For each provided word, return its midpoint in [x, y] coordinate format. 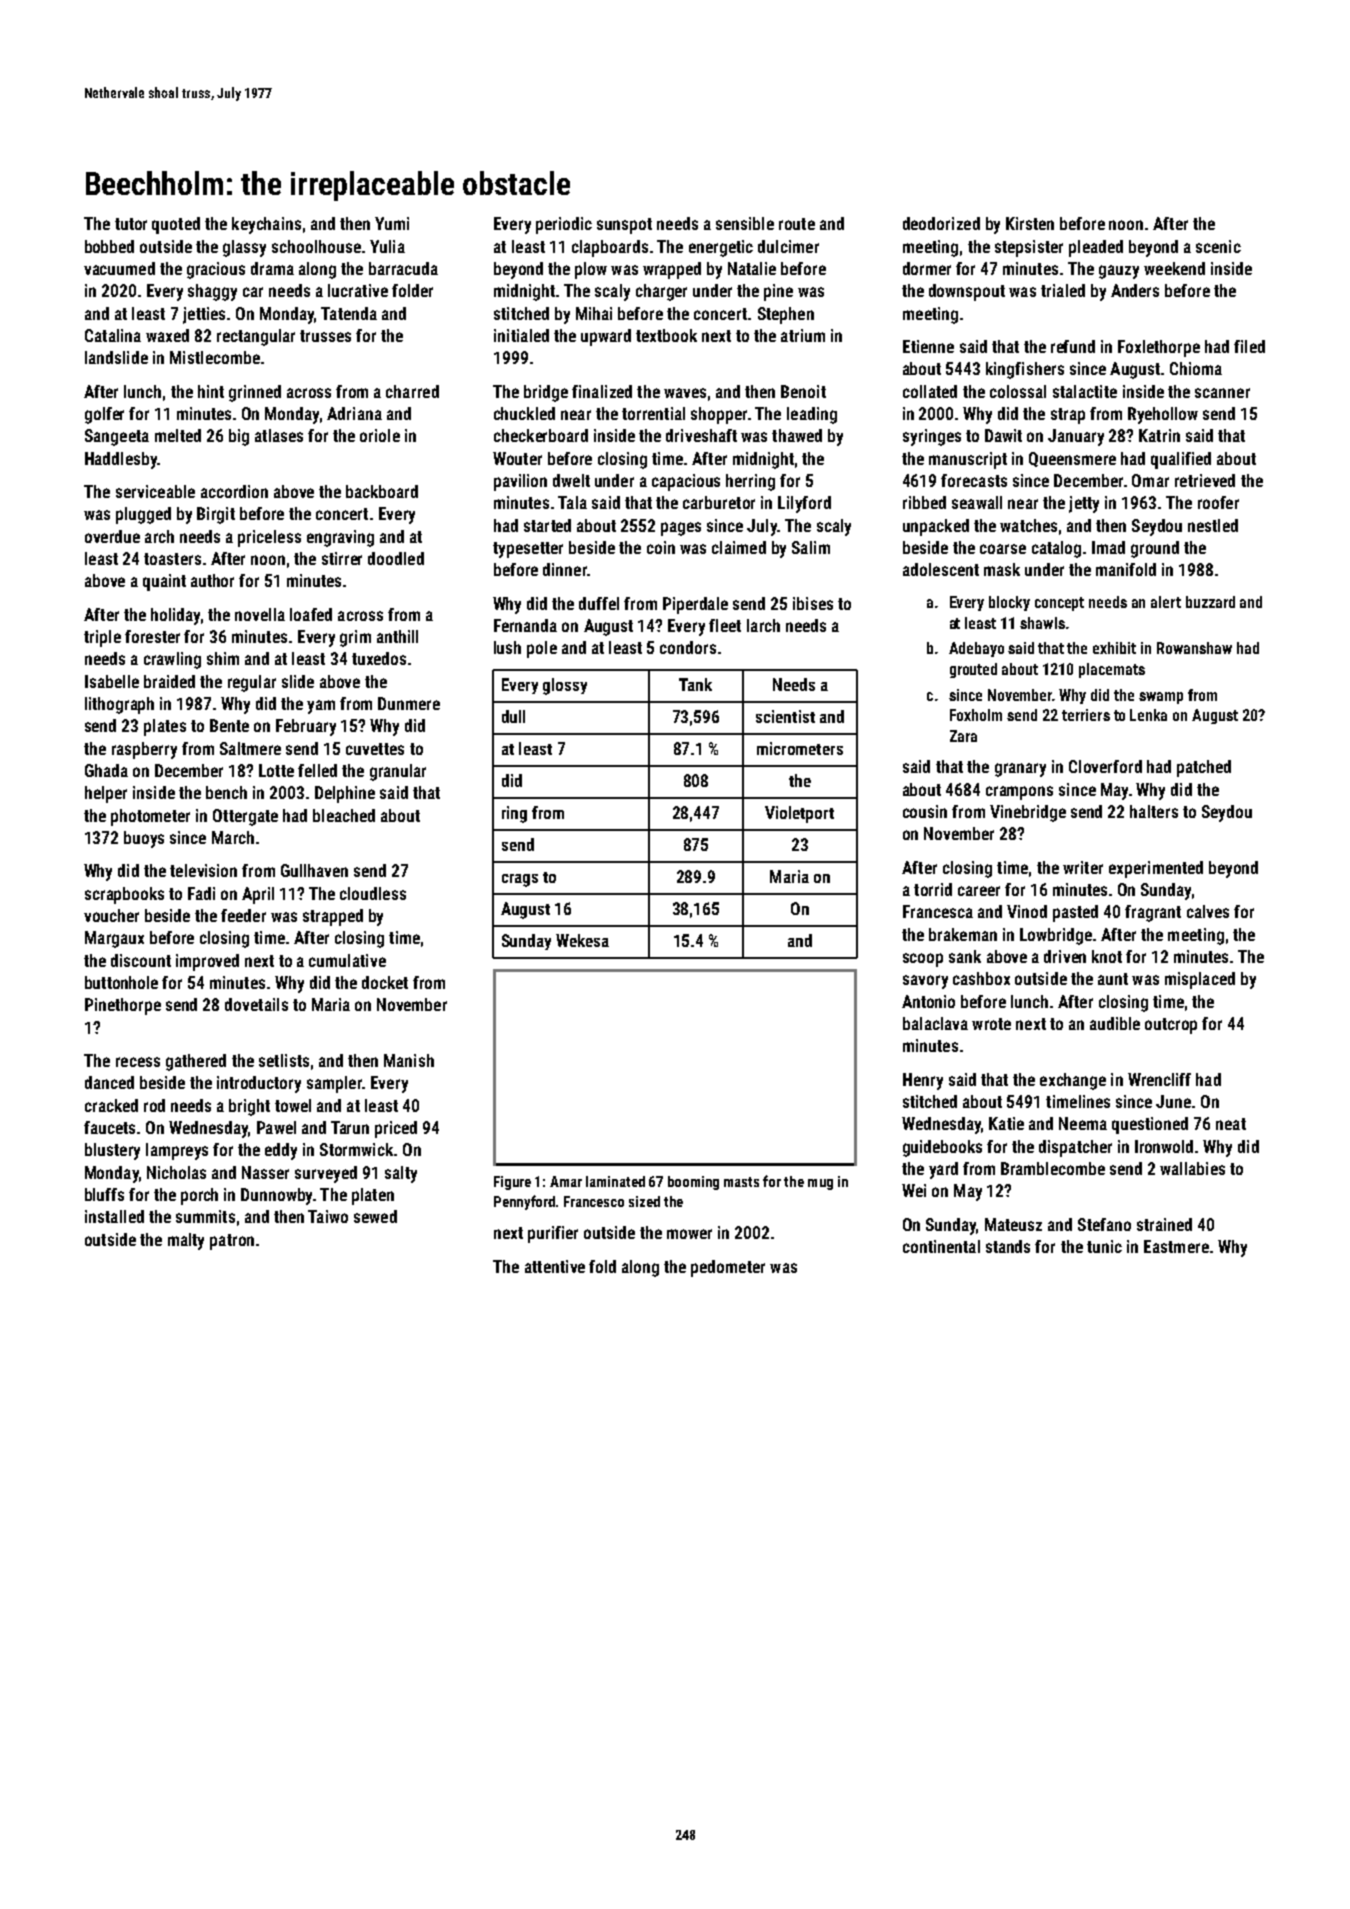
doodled [396, 558]
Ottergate [245, 817]
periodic [564, 225]
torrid [933, 889]
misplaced [1200, 980]
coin [661, 547]
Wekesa [582, 940]
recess [138, 1062]
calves [1208, 911]
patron [232, 1242]
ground [1155, 549]
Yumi [392, 223]
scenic [1218, 246]
